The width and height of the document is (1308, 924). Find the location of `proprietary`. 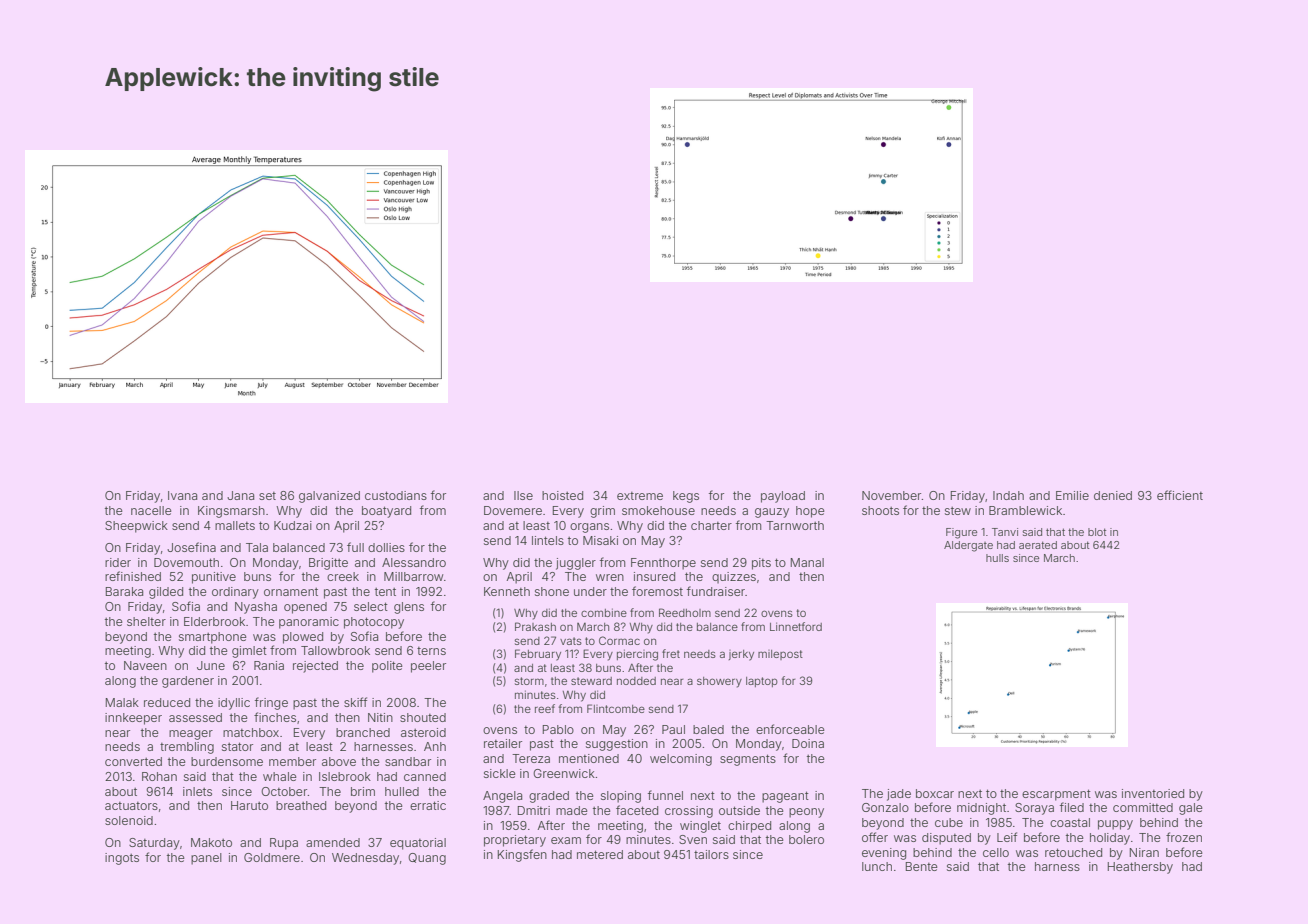

proprietary is located at coordinates (515, 841).
